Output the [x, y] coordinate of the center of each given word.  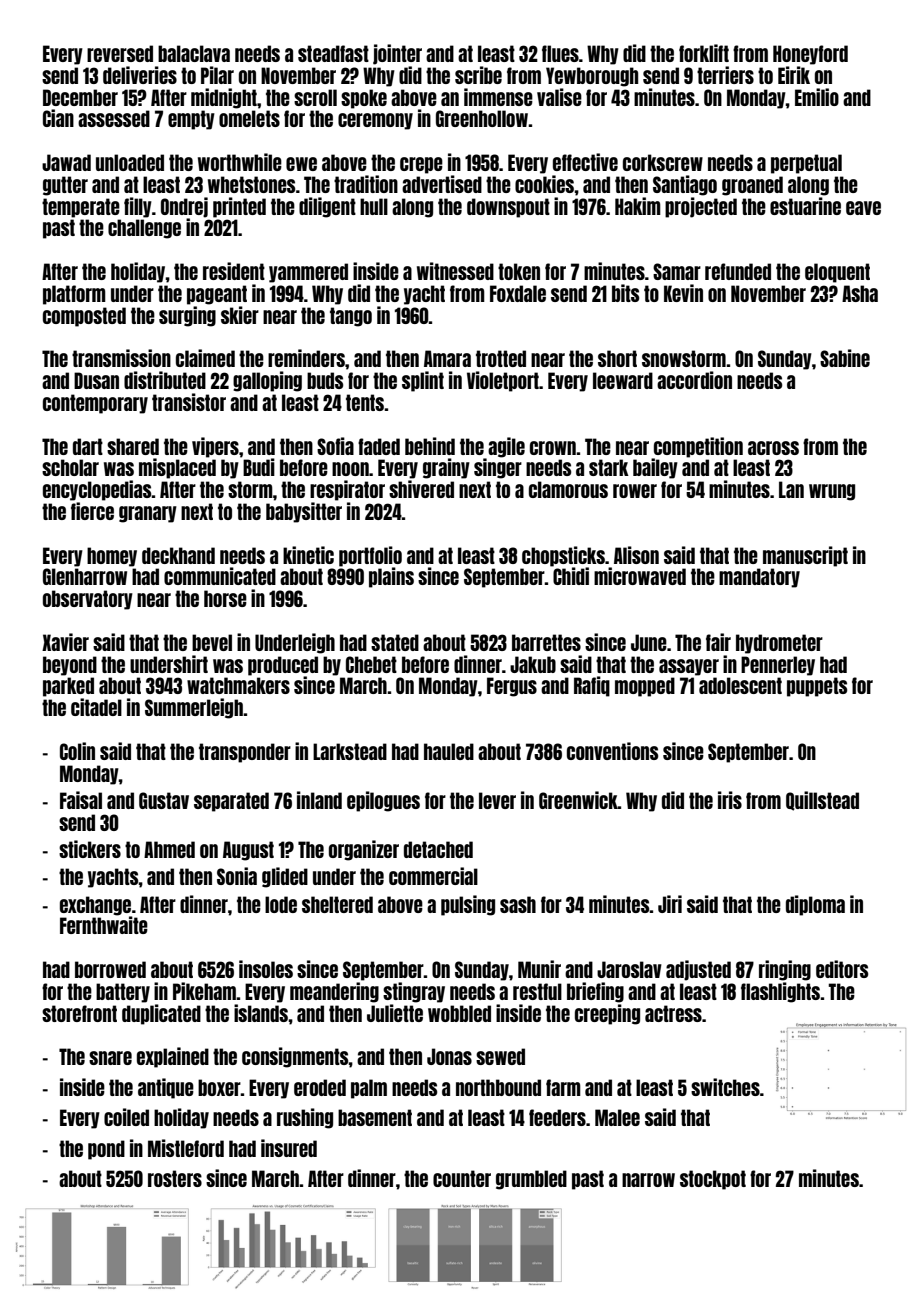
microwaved [640, 576]
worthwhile [240, 162]
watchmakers [238, 685]
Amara [447, 358]
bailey [655, 468]
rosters [175, 1178]
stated [395, 642]
